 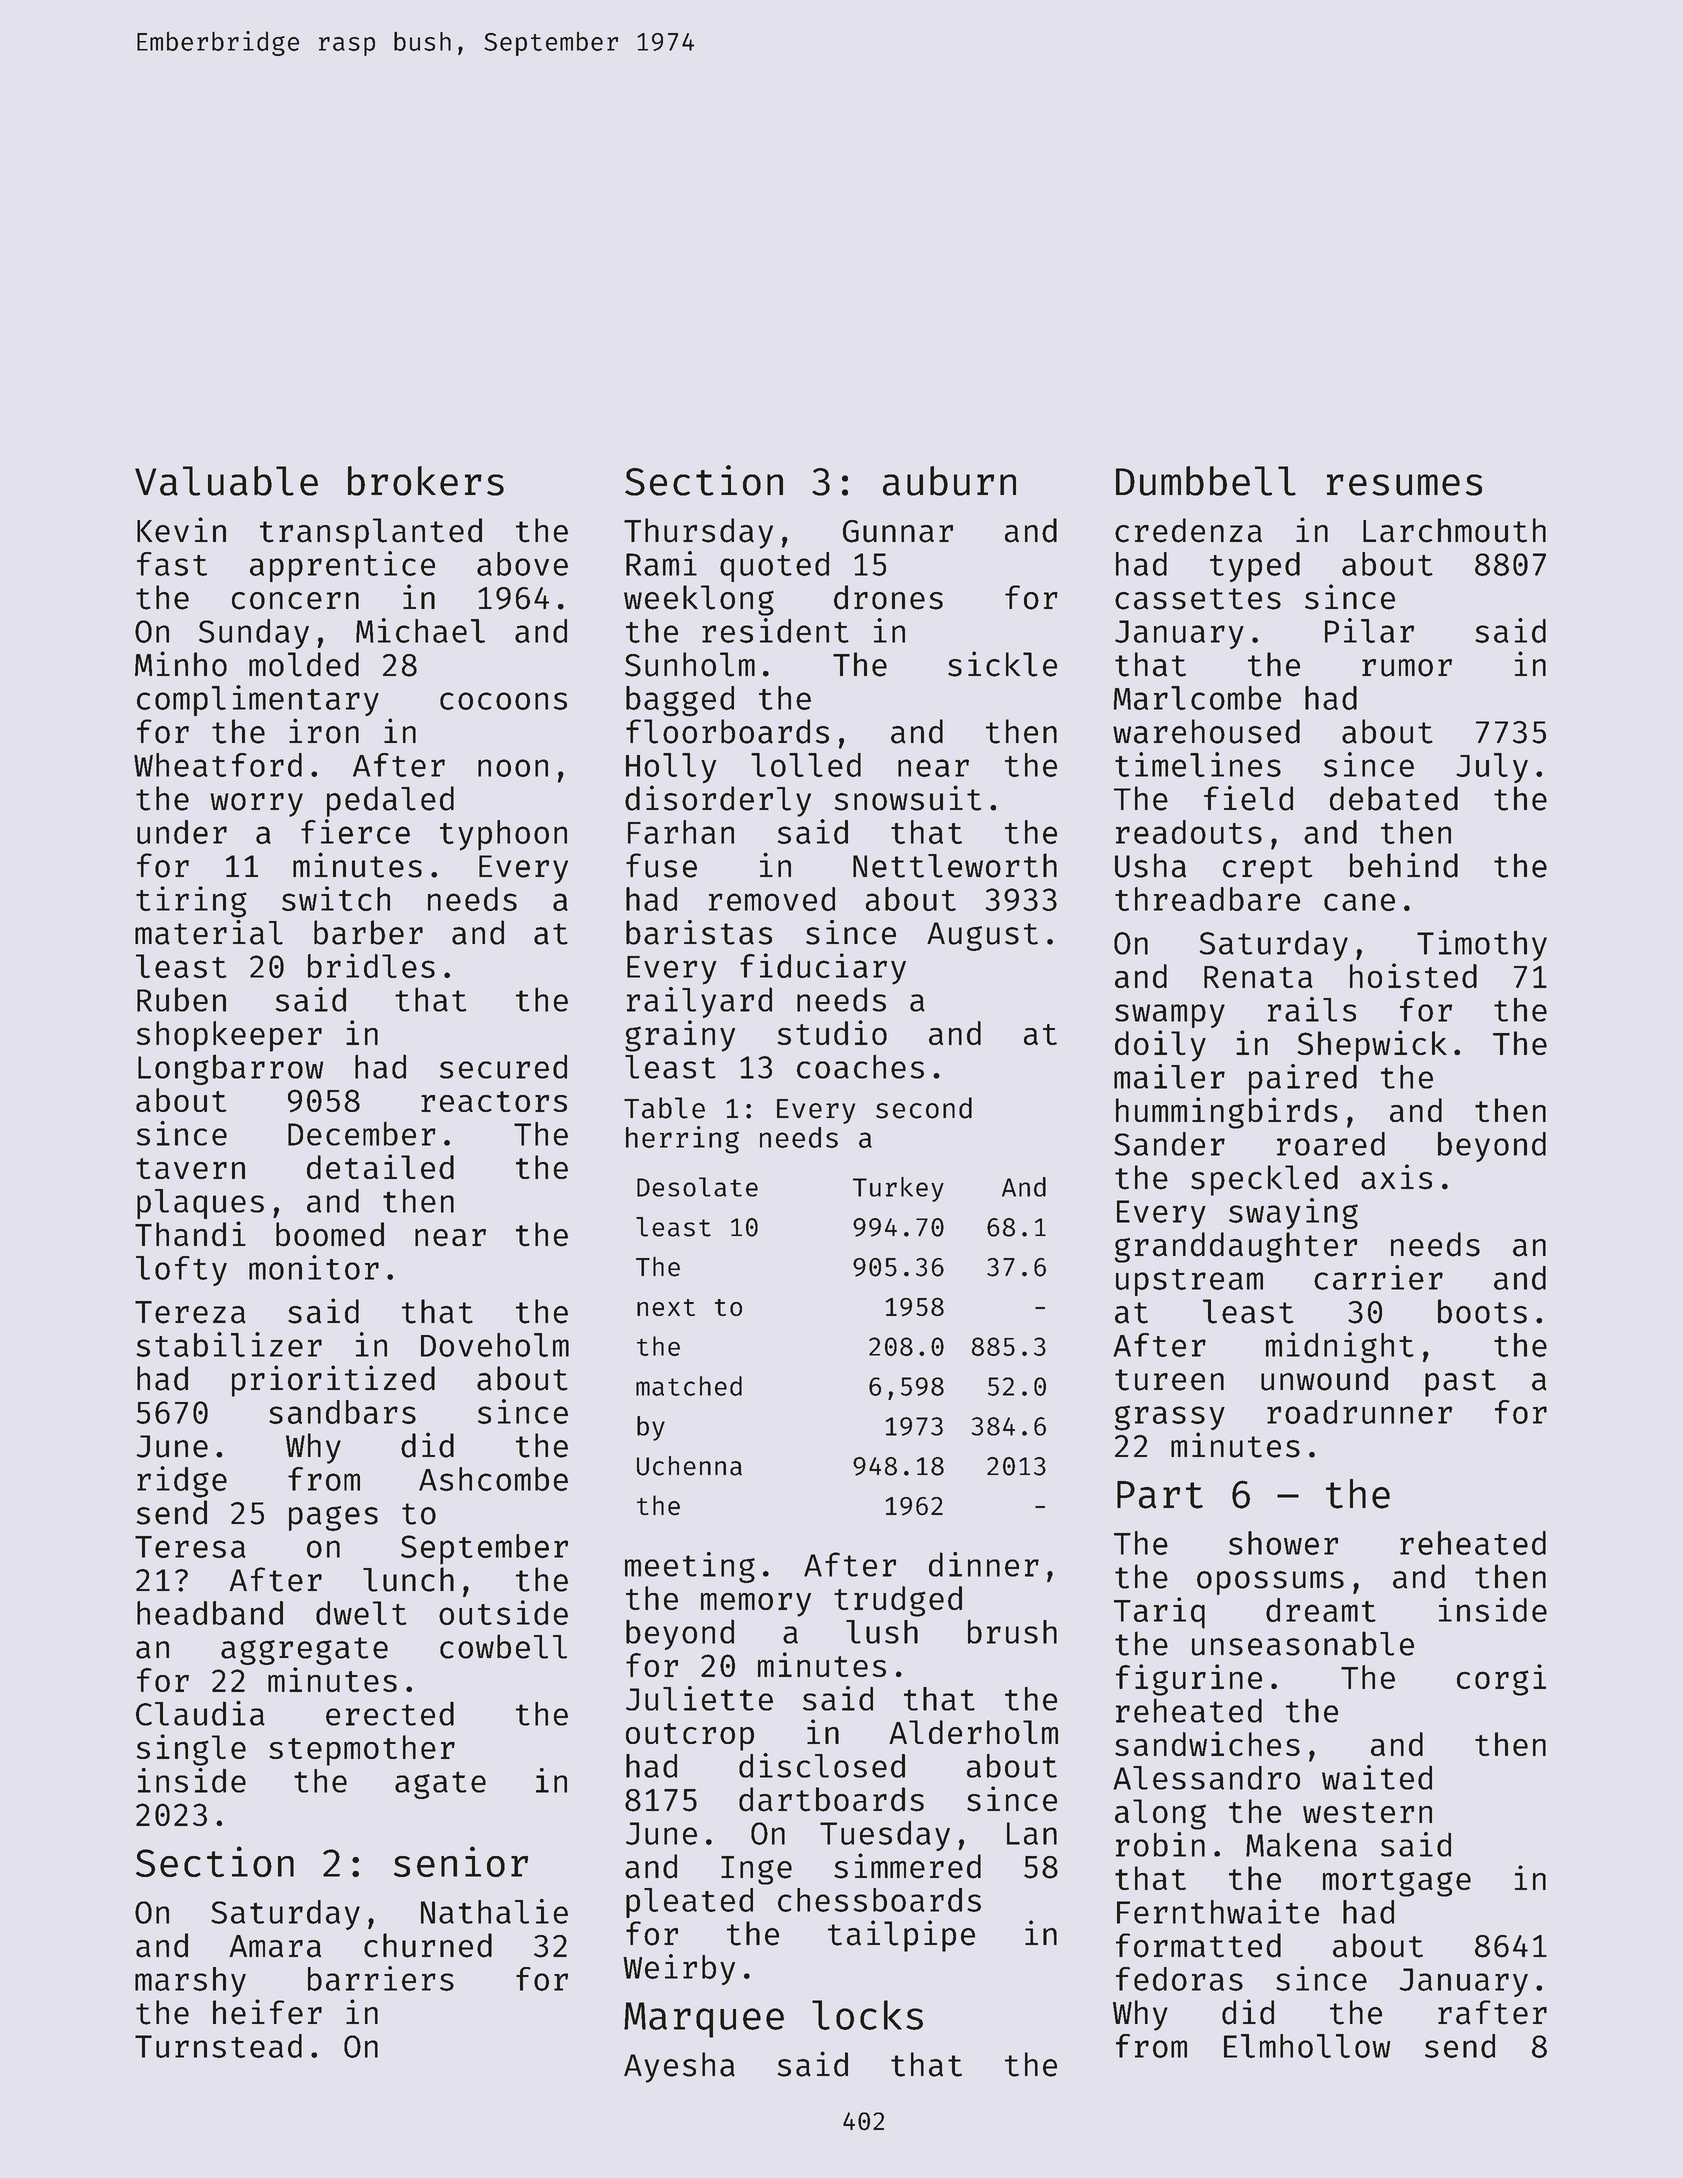 What do you see at coordinates (229, 1036) in the image?
I see `shopkeeper` at bounding box center [229, 1036].
